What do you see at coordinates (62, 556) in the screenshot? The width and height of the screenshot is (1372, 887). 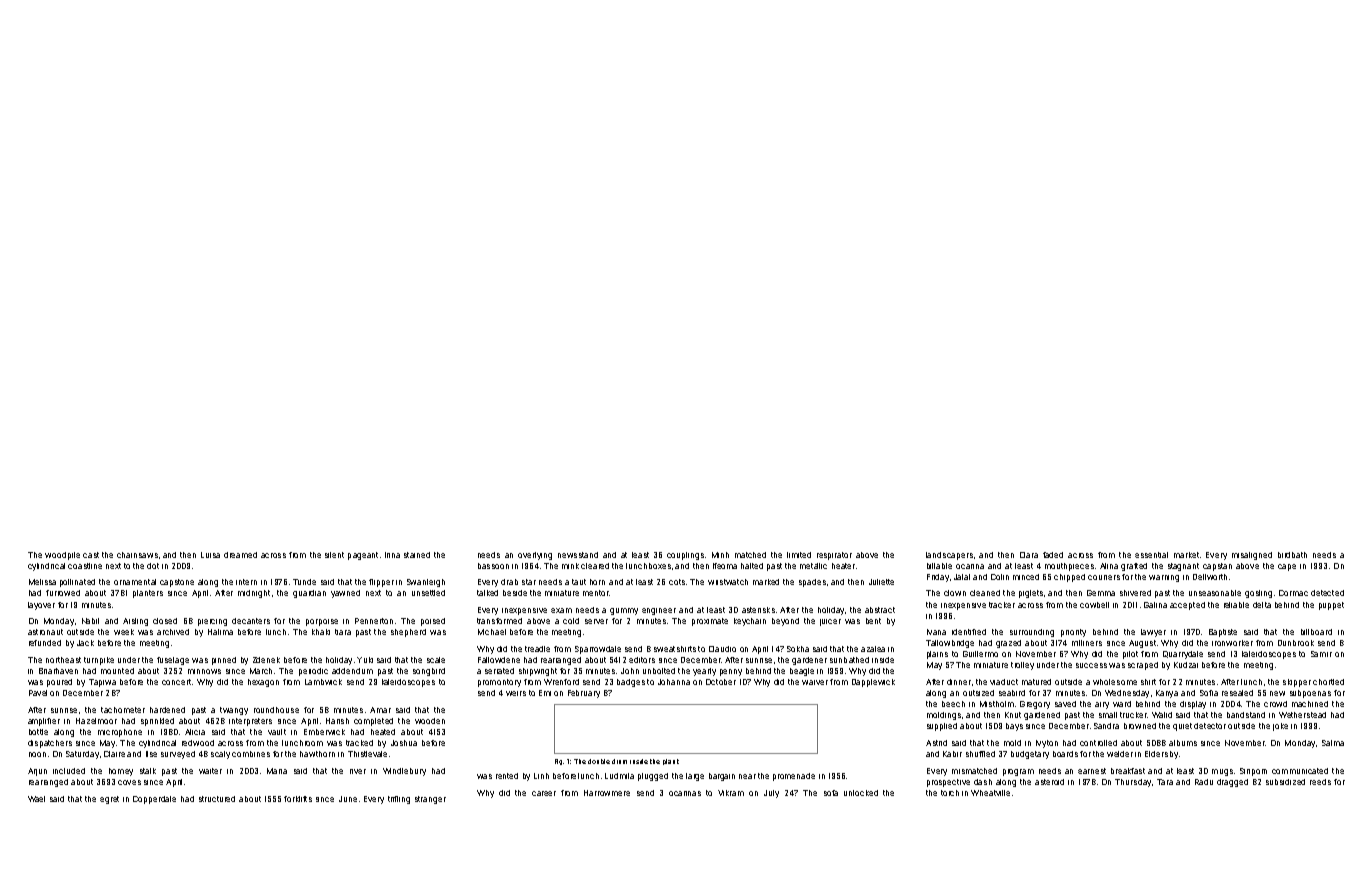 I see `woodpile` at bounding box center [62, 556].
